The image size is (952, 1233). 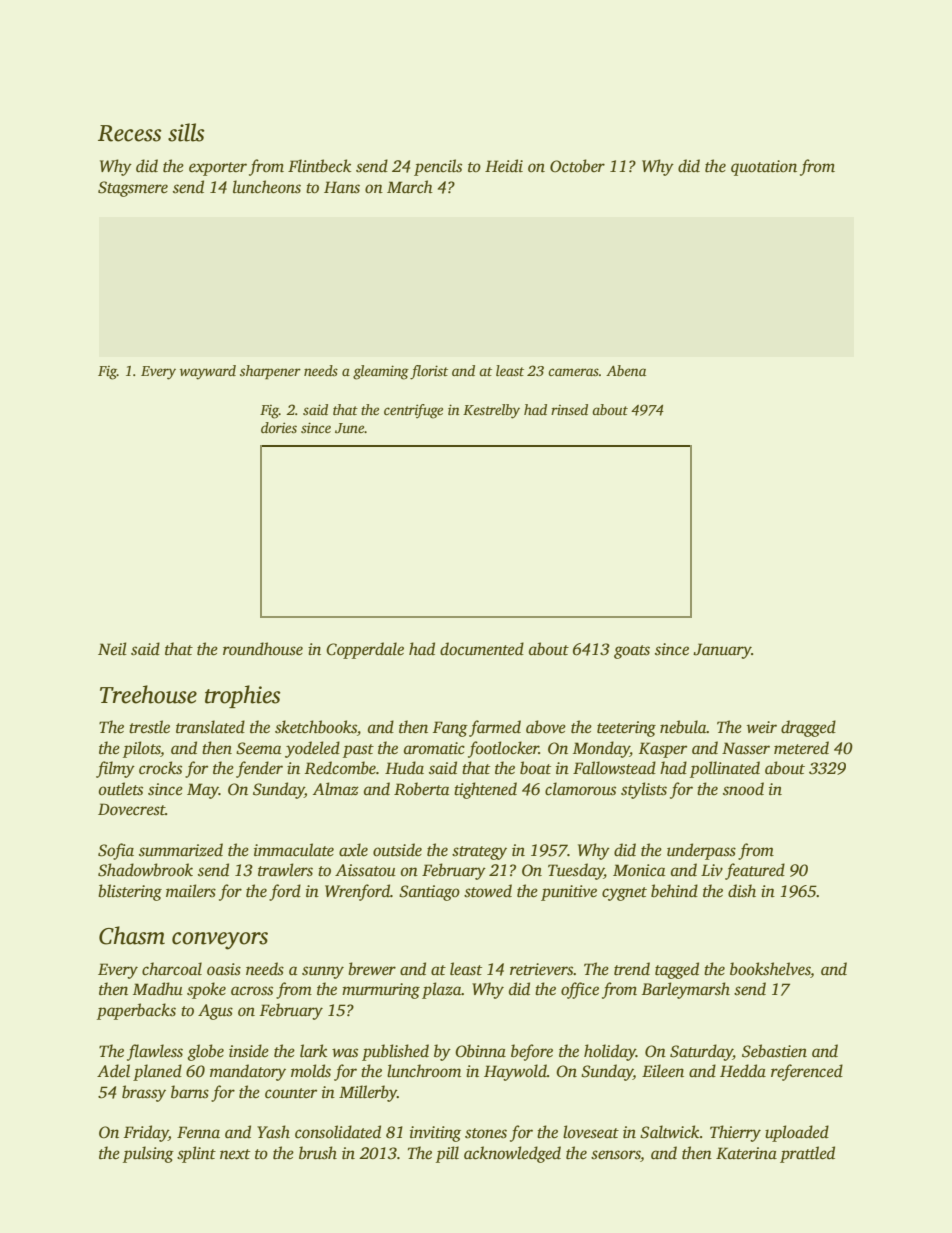 I want to click on roundhouse, so click(x=263, y=649).
